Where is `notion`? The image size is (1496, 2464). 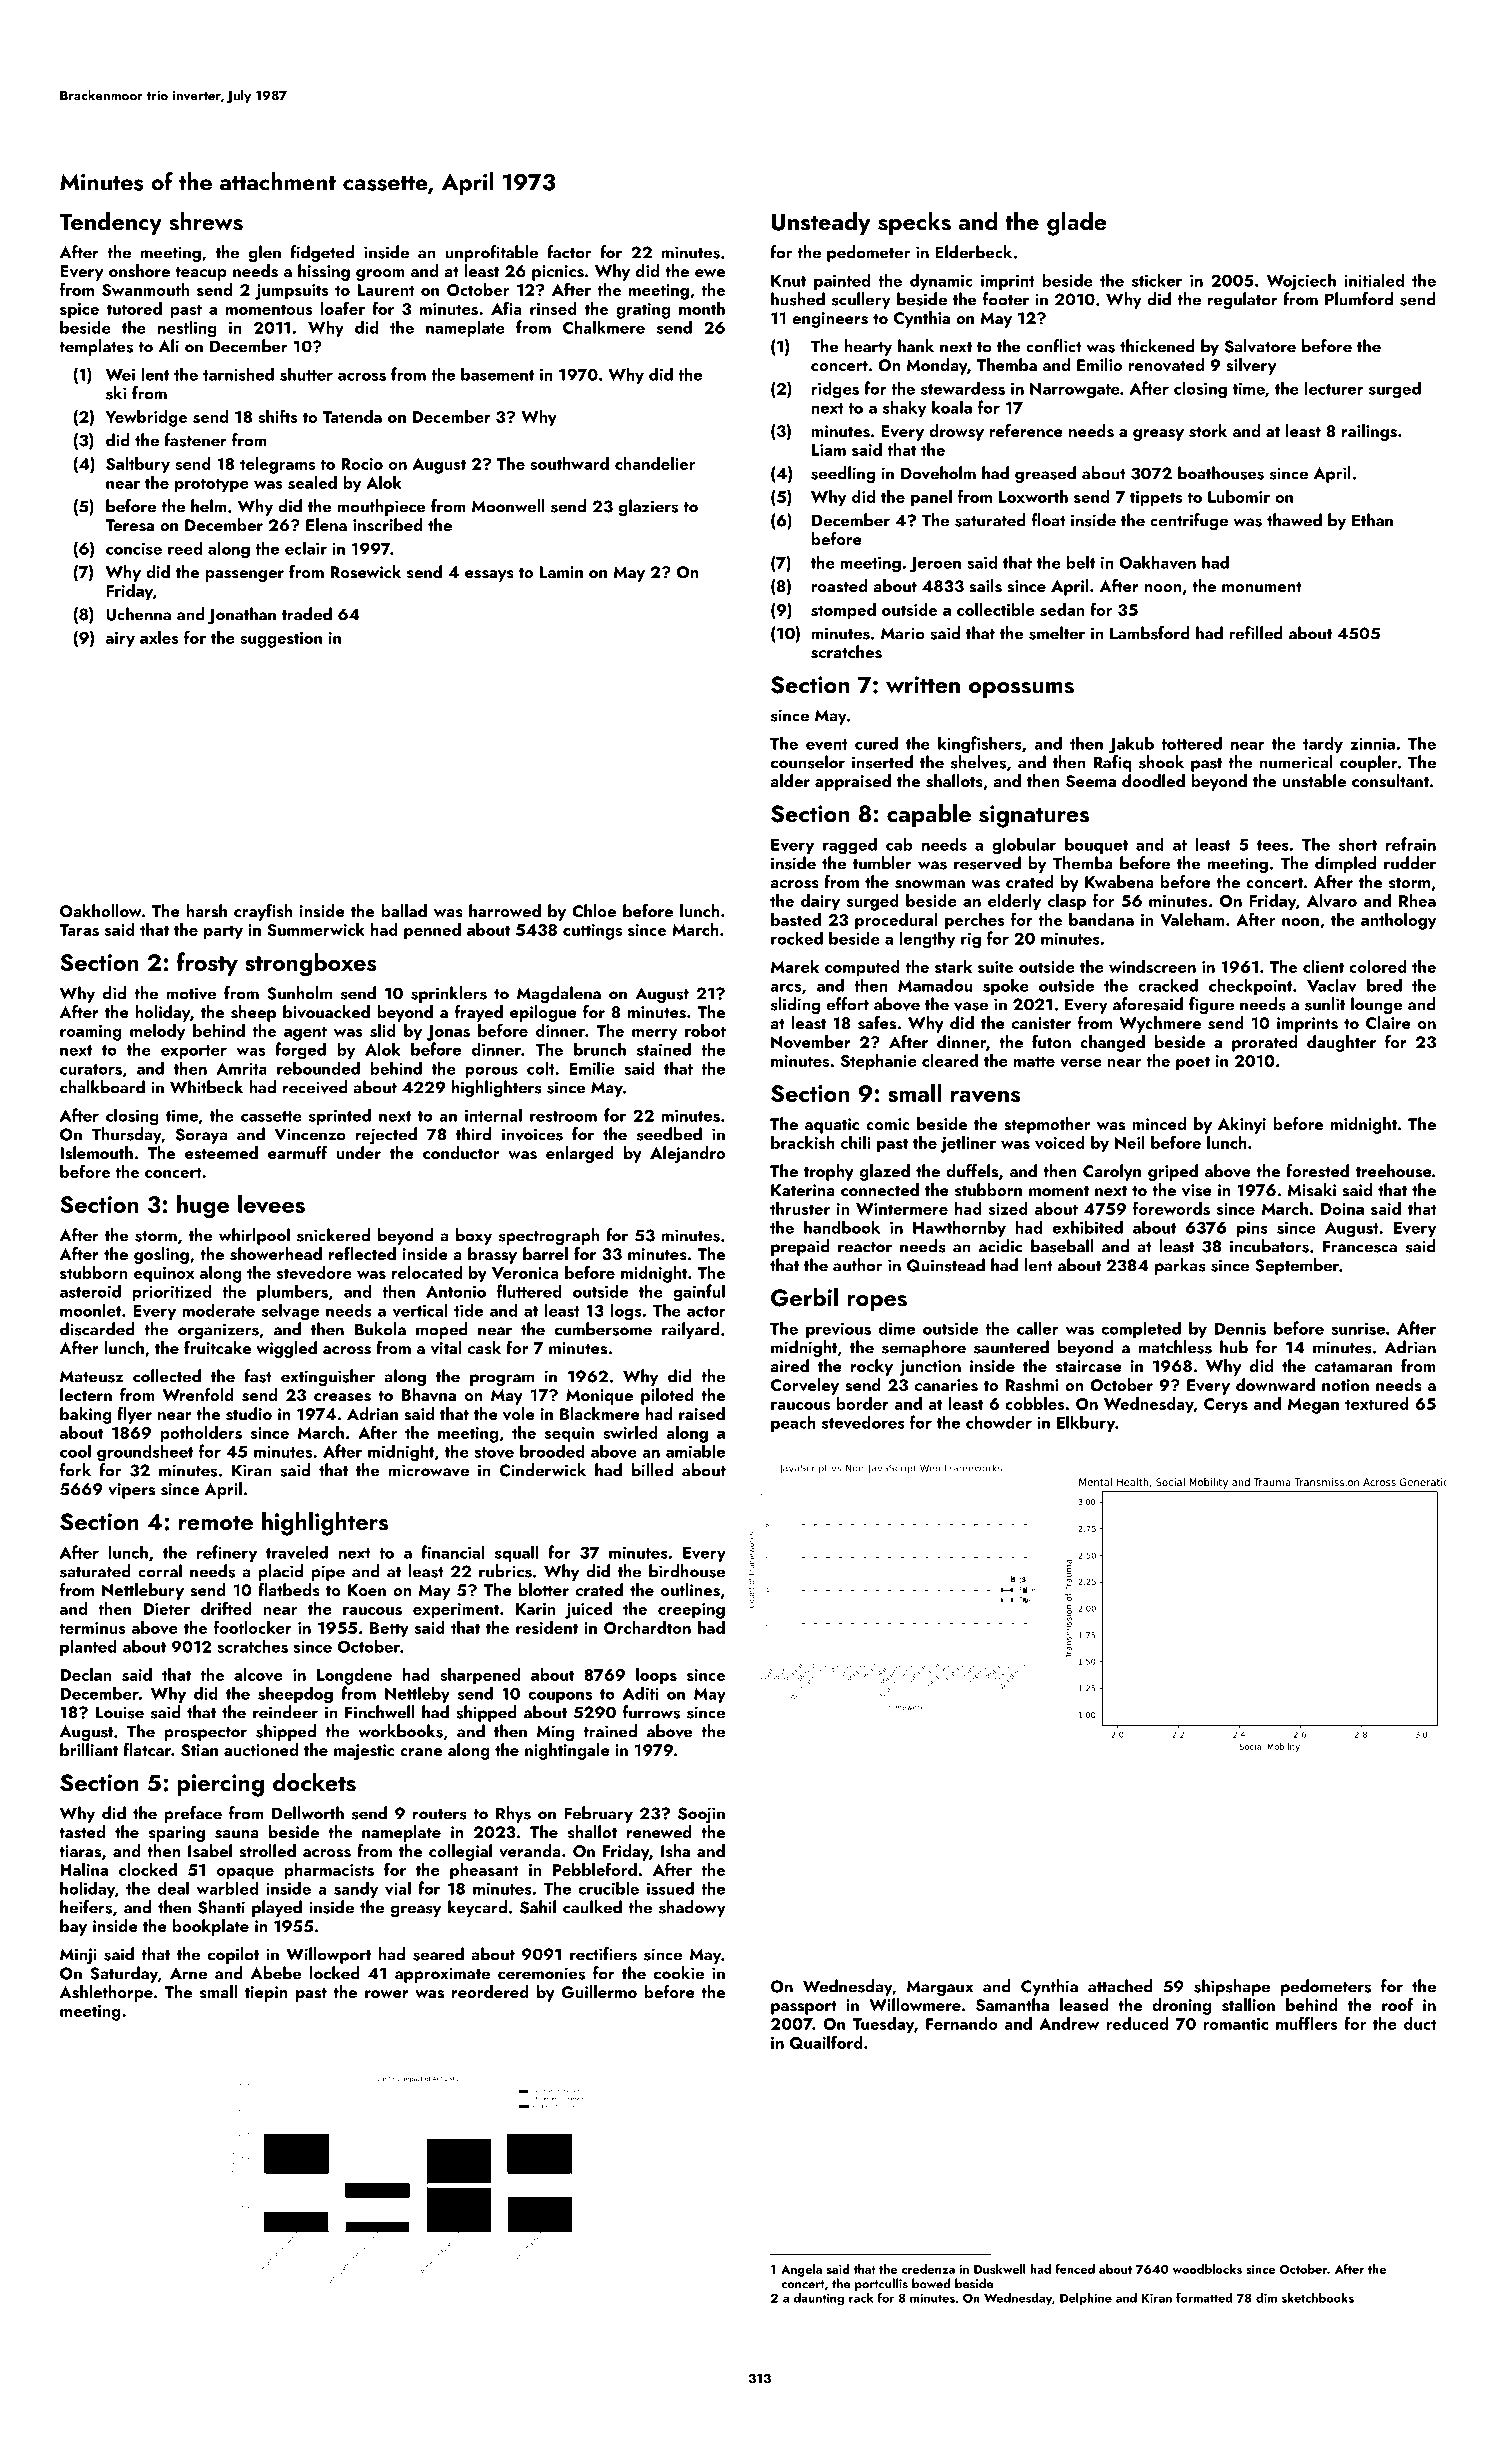
notion is located at coordinates (1345, 1385).
